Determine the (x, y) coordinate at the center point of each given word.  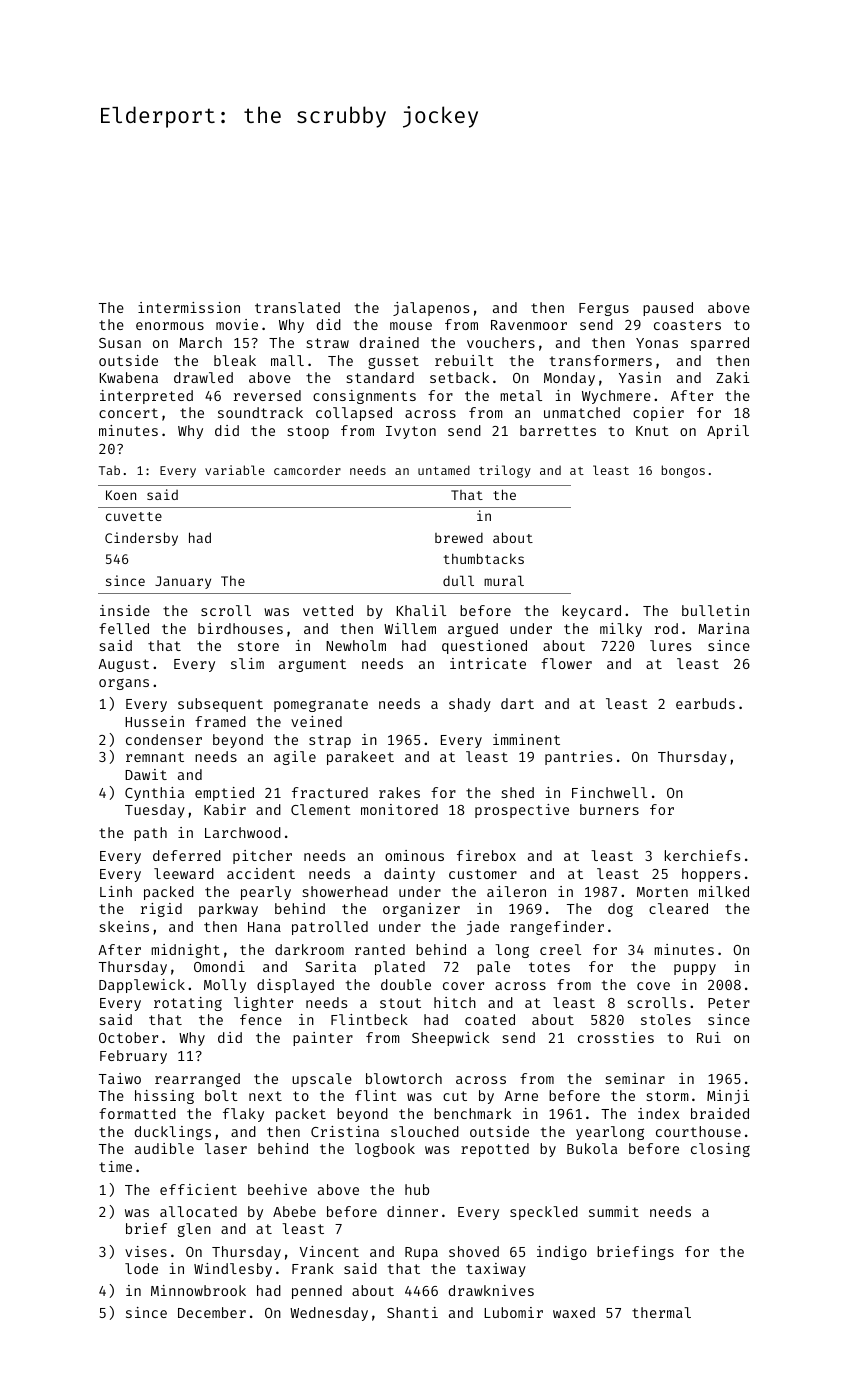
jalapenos (431, 309)
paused (668, 309)
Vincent (329, 1251)
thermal (661, 1312)
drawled (203, 377)
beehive (277, 1189)
